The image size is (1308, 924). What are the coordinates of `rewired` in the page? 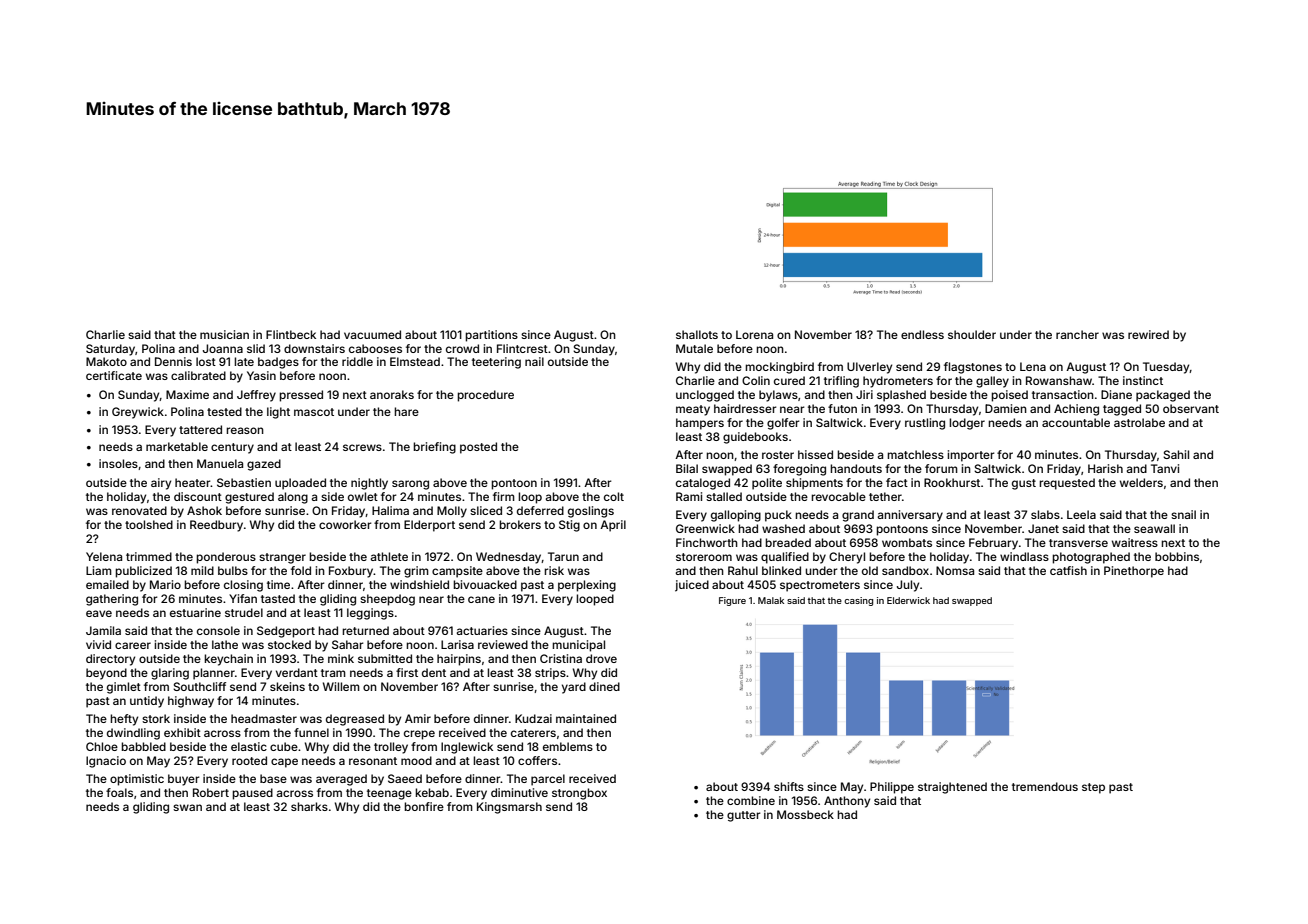 It's located at (1148, 334).
